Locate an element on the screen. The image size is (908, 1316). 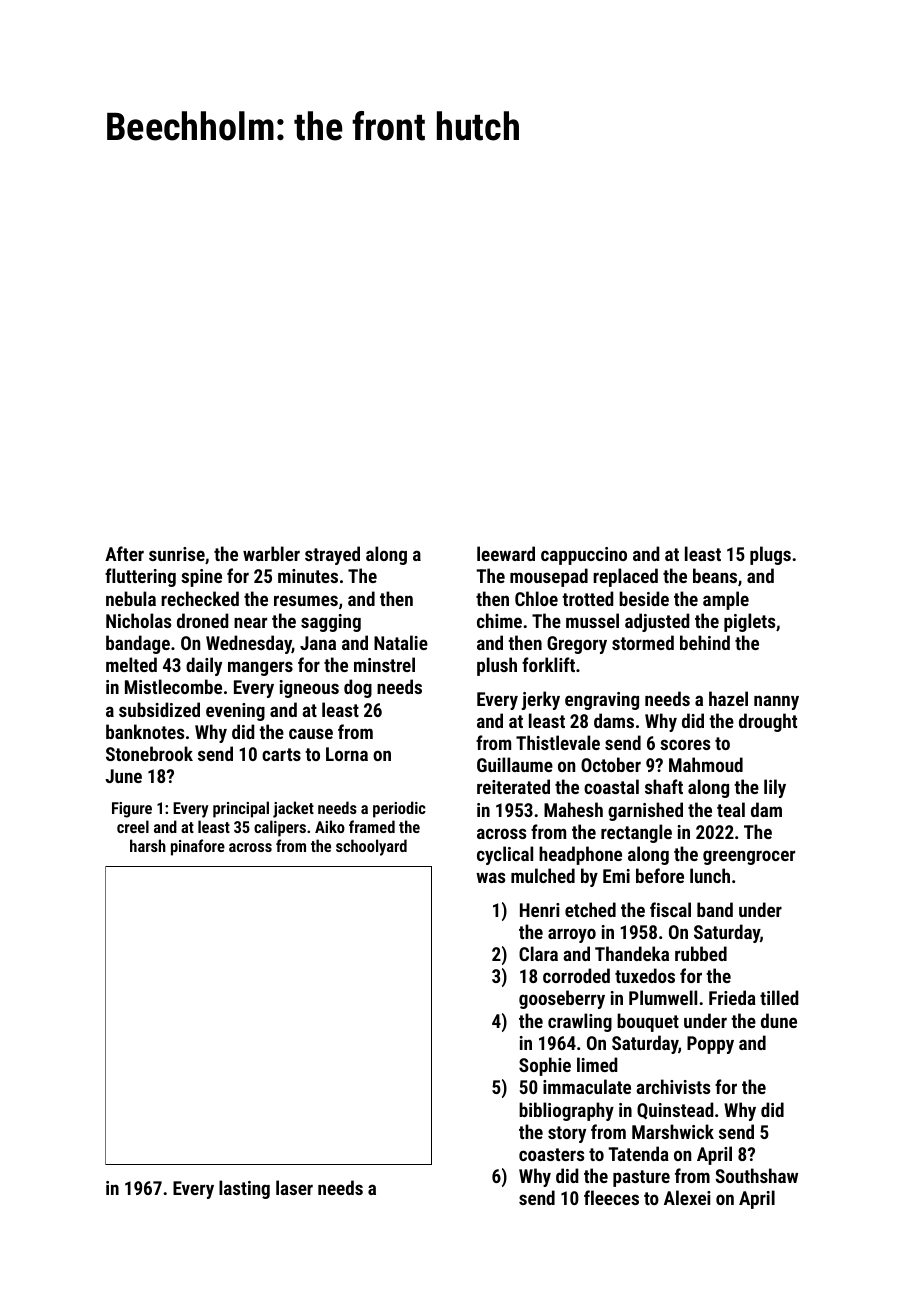
plugs is located at coordinates (770, 555).
